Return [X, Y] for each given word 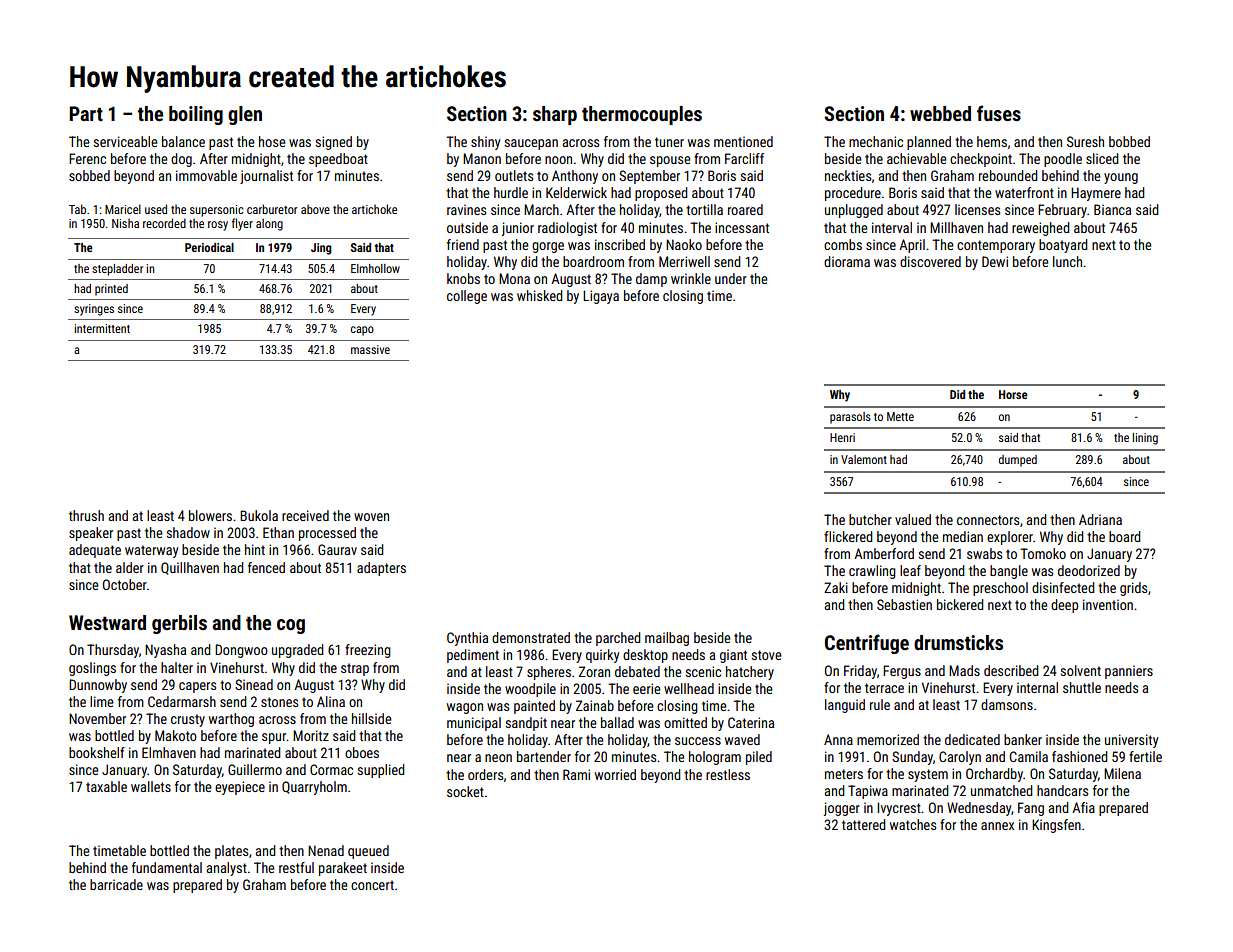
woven [371, 517]
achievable [917, 158]
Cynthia [467, 639]
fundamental [167, 867]
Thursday [113, 651]
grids [1133, 589]
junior [518, 229]
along [269, 224]
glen [245, 115]
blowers [210, 515]
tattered [863, 824]
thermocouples [642, 115]
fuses [999, 113]
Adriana [1100, 519]
